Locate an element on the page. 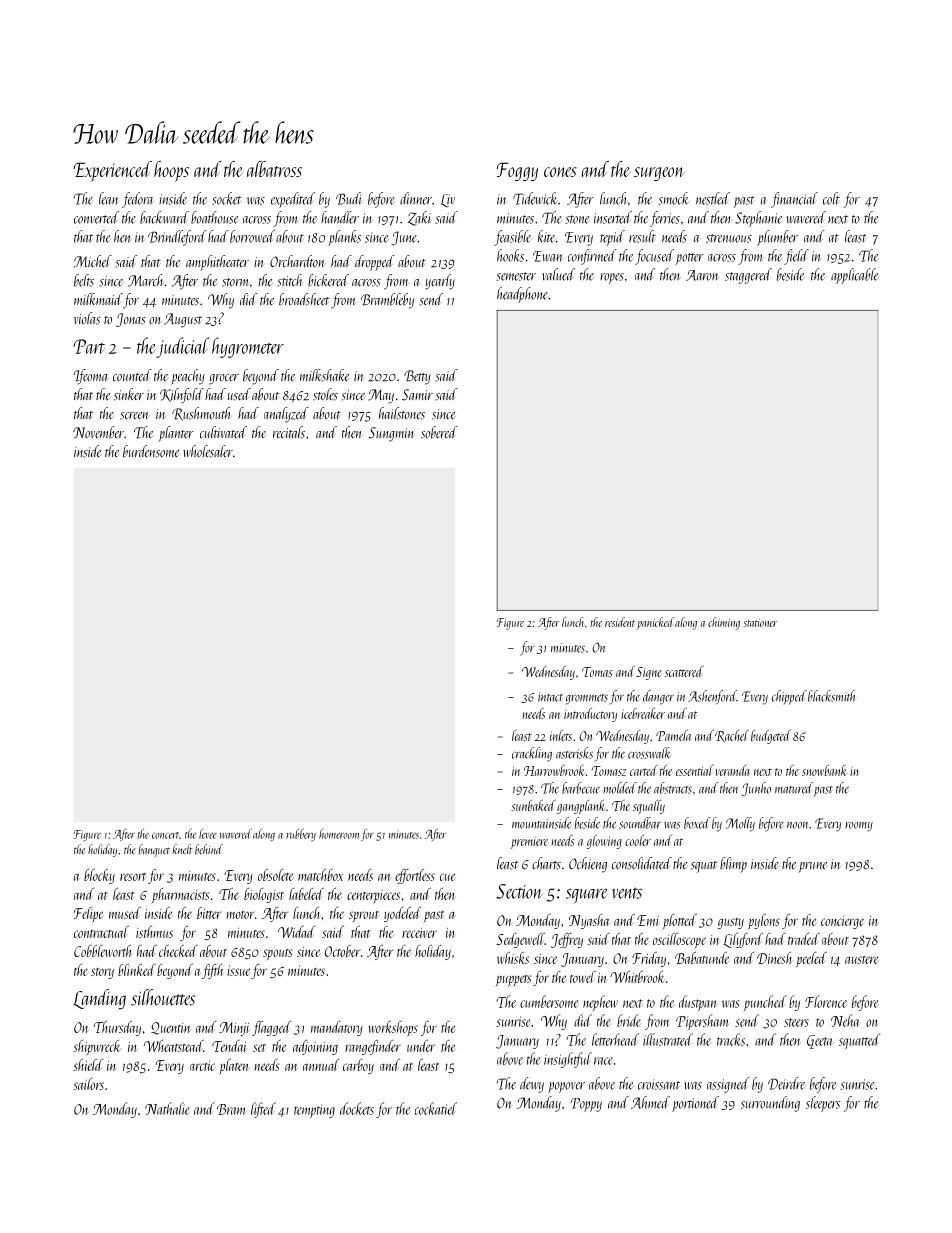  traded is located at coordinates (804, 939).
